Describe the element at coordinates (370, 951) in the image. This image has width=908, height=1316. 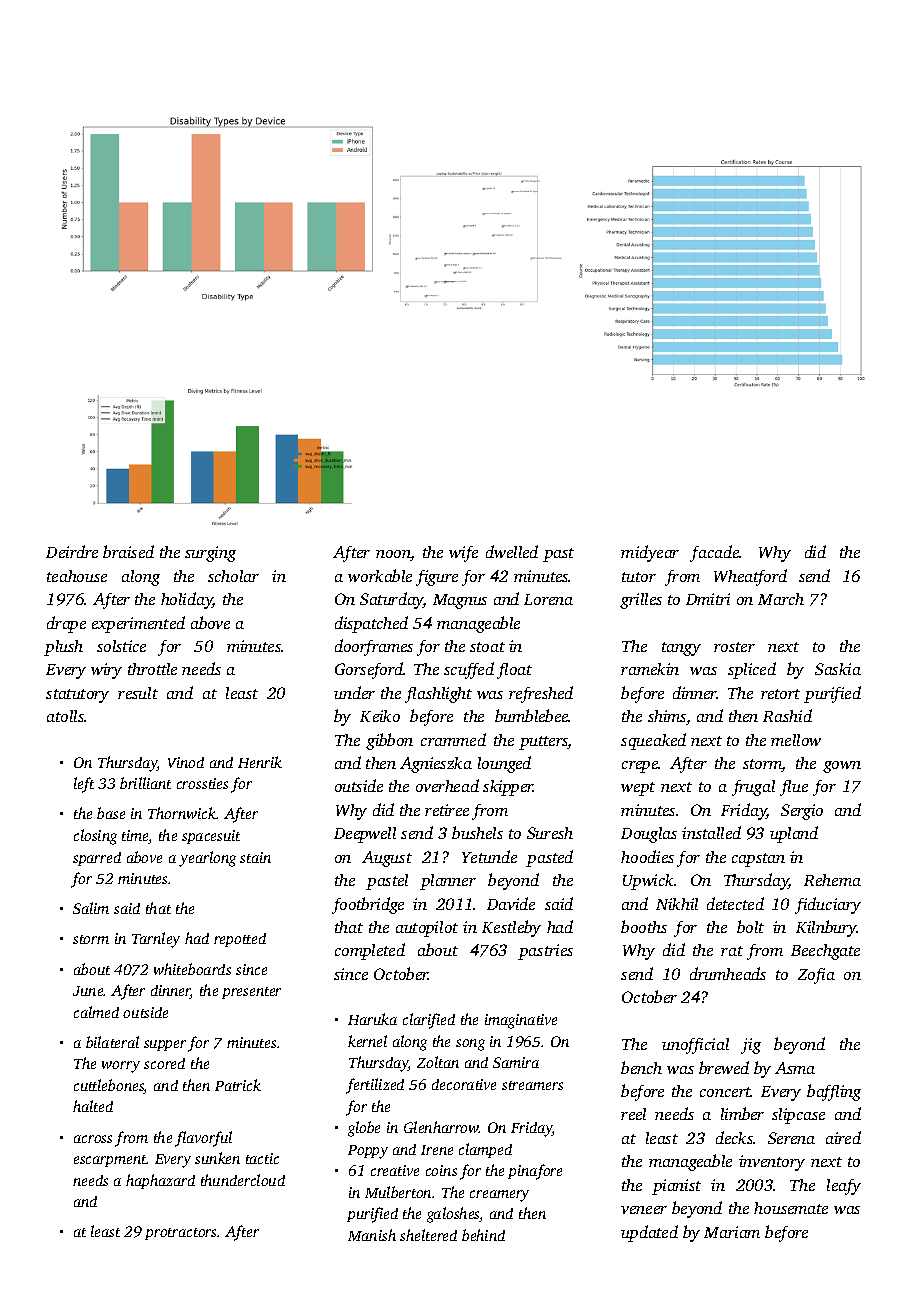
I see `completed` at that location.
